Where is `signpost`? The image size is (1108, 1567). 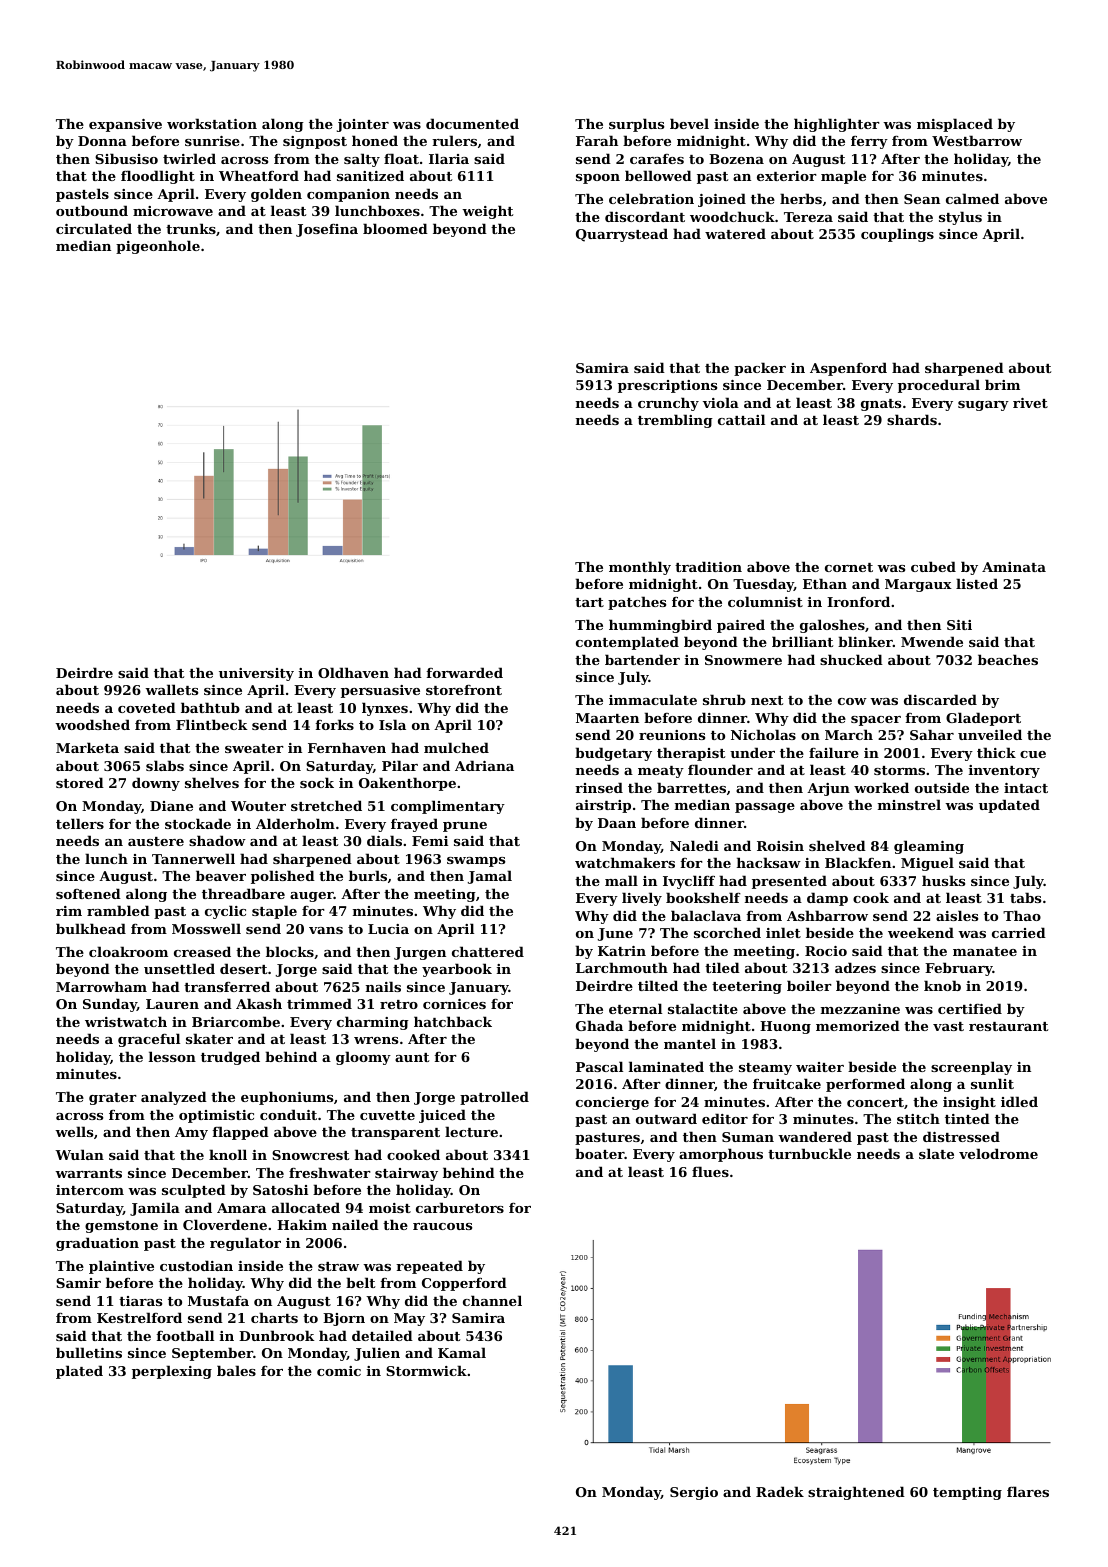 signpost is located at coordinates (315, 142).
